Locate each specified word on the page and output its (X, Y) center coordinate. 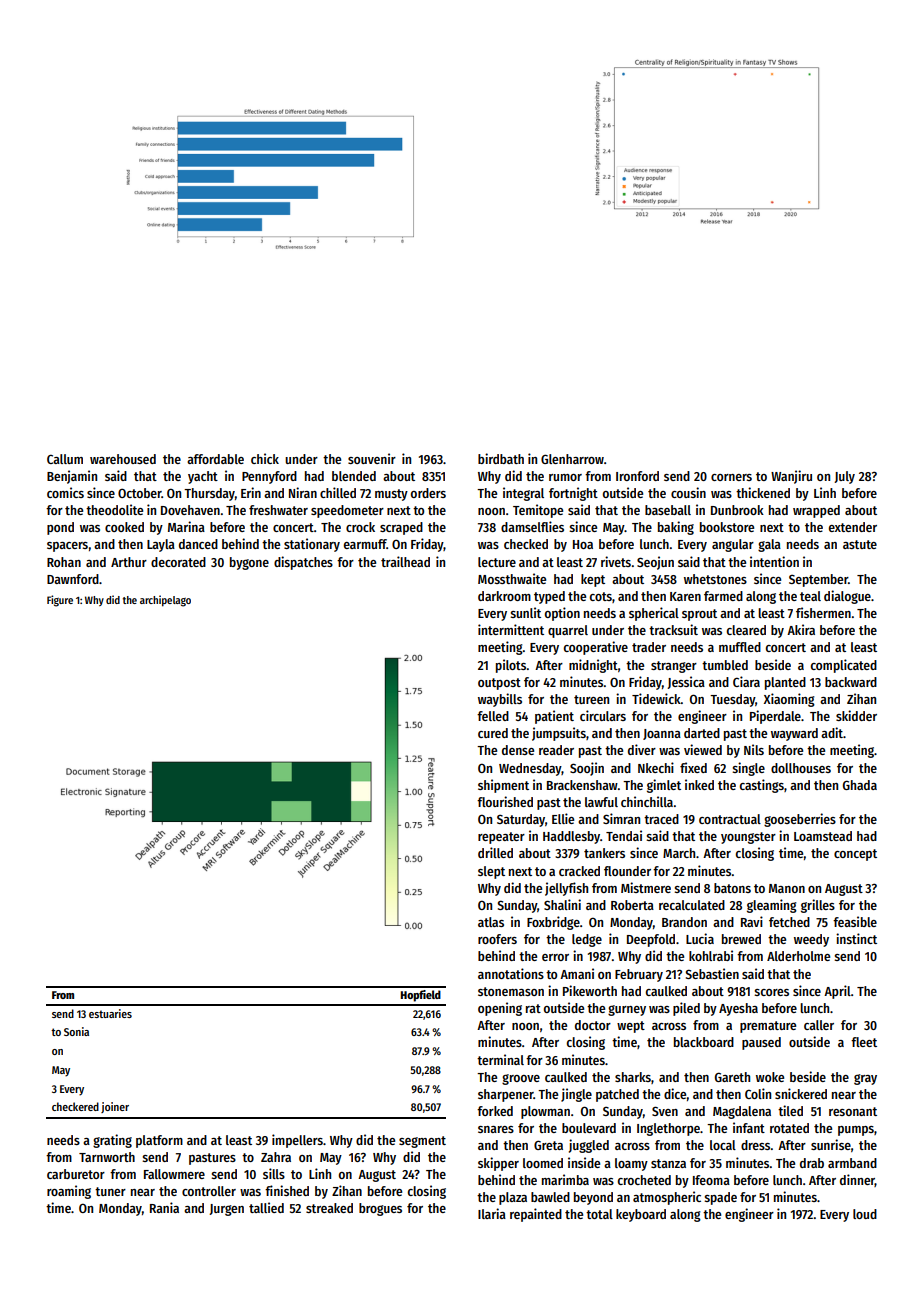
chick (265, 458)
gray (865, 1079)
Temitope (538, 511)
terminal (500, 1059)
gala (769, 545)
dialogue (847, 597)
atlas (491, 922)
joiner (115, 1107)
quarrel (568, 631)
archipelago (165, 601)
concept (855, 855)
